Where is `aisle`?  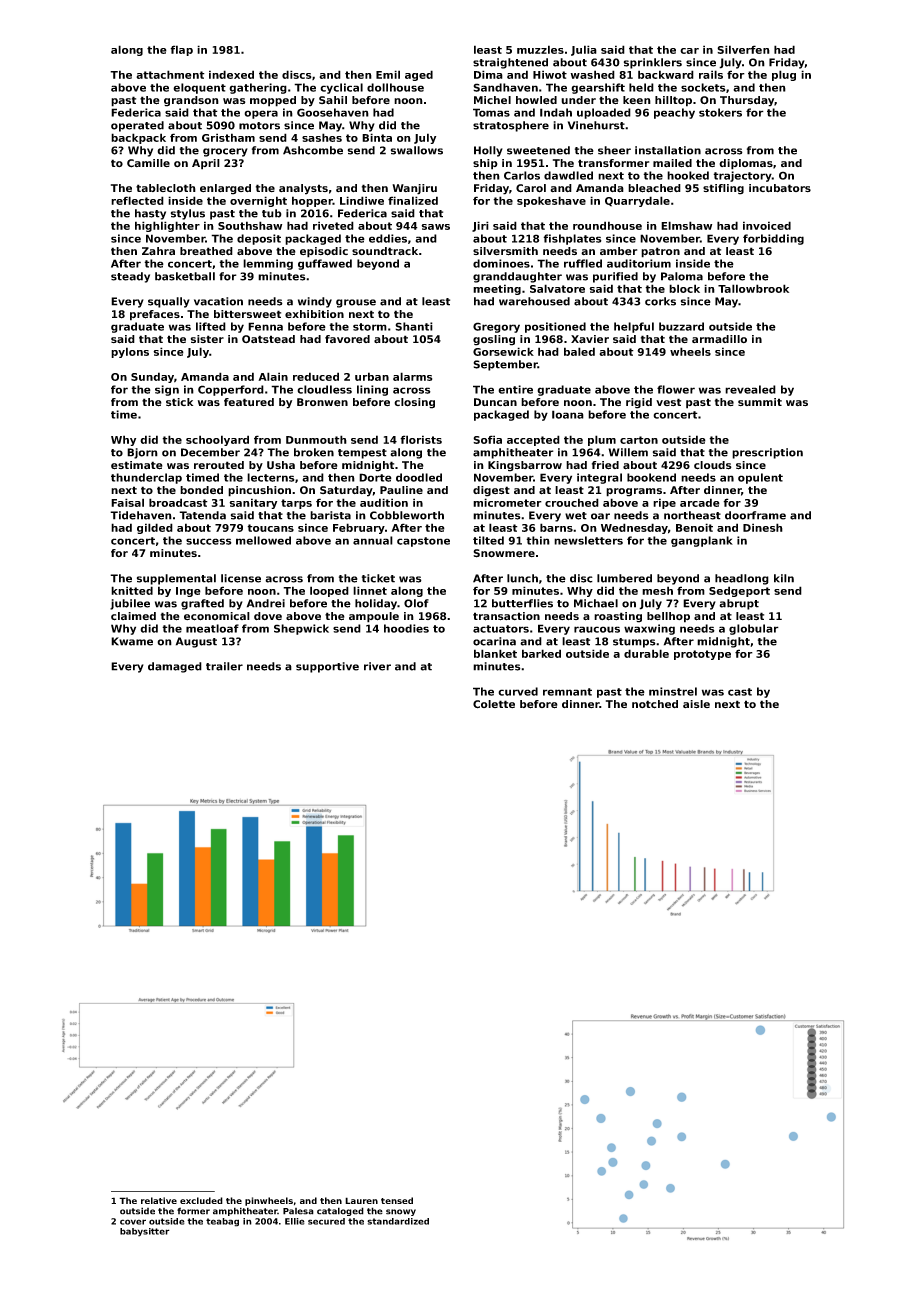 aisle is located at coordinates (696, 704).
